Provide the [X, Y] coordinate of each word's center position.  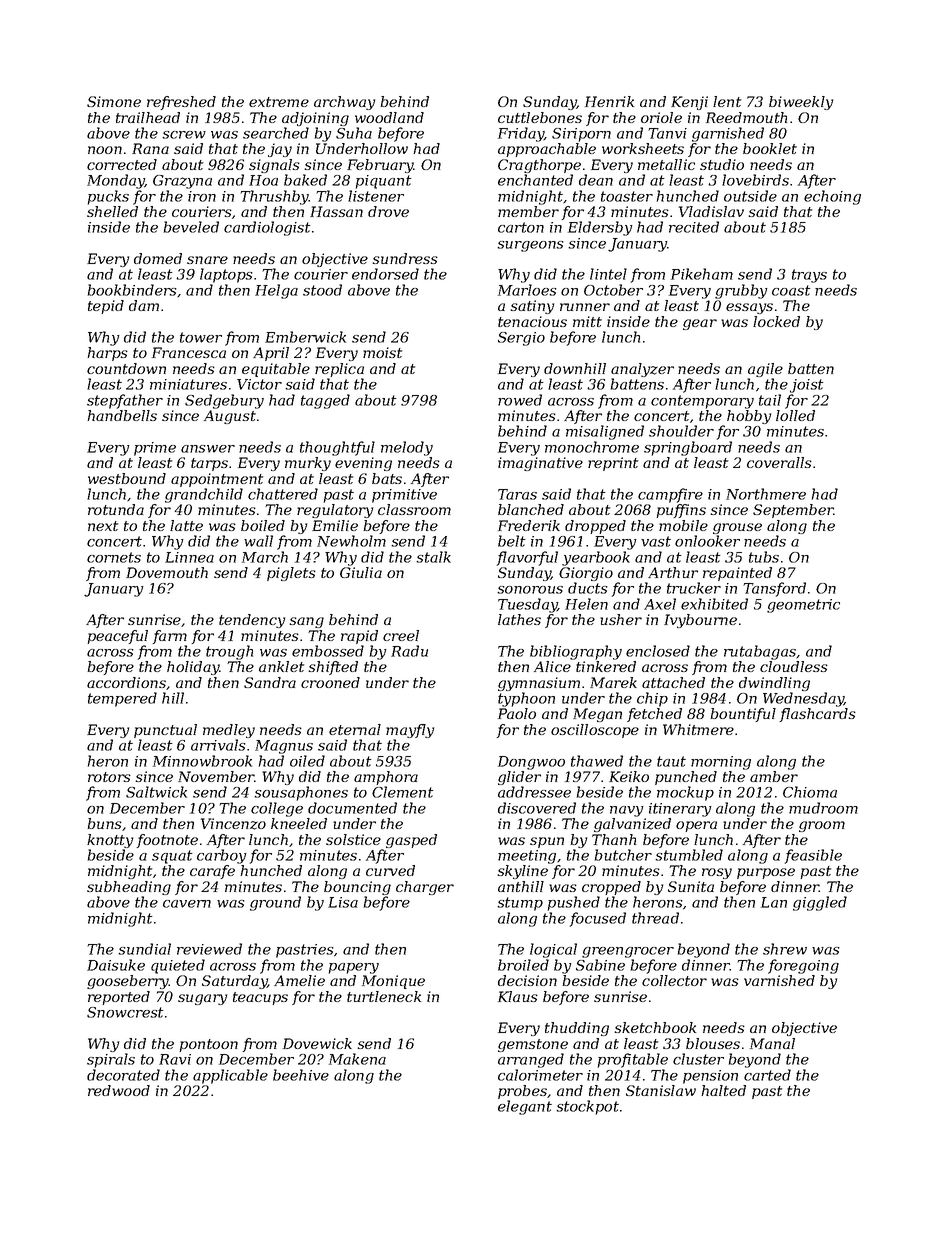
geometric [803, 606]
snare [207, 260]
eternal [355, 729]
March [265, 557]
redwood [119, 1090]
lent [727, 101]
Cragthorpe [539, 166]
